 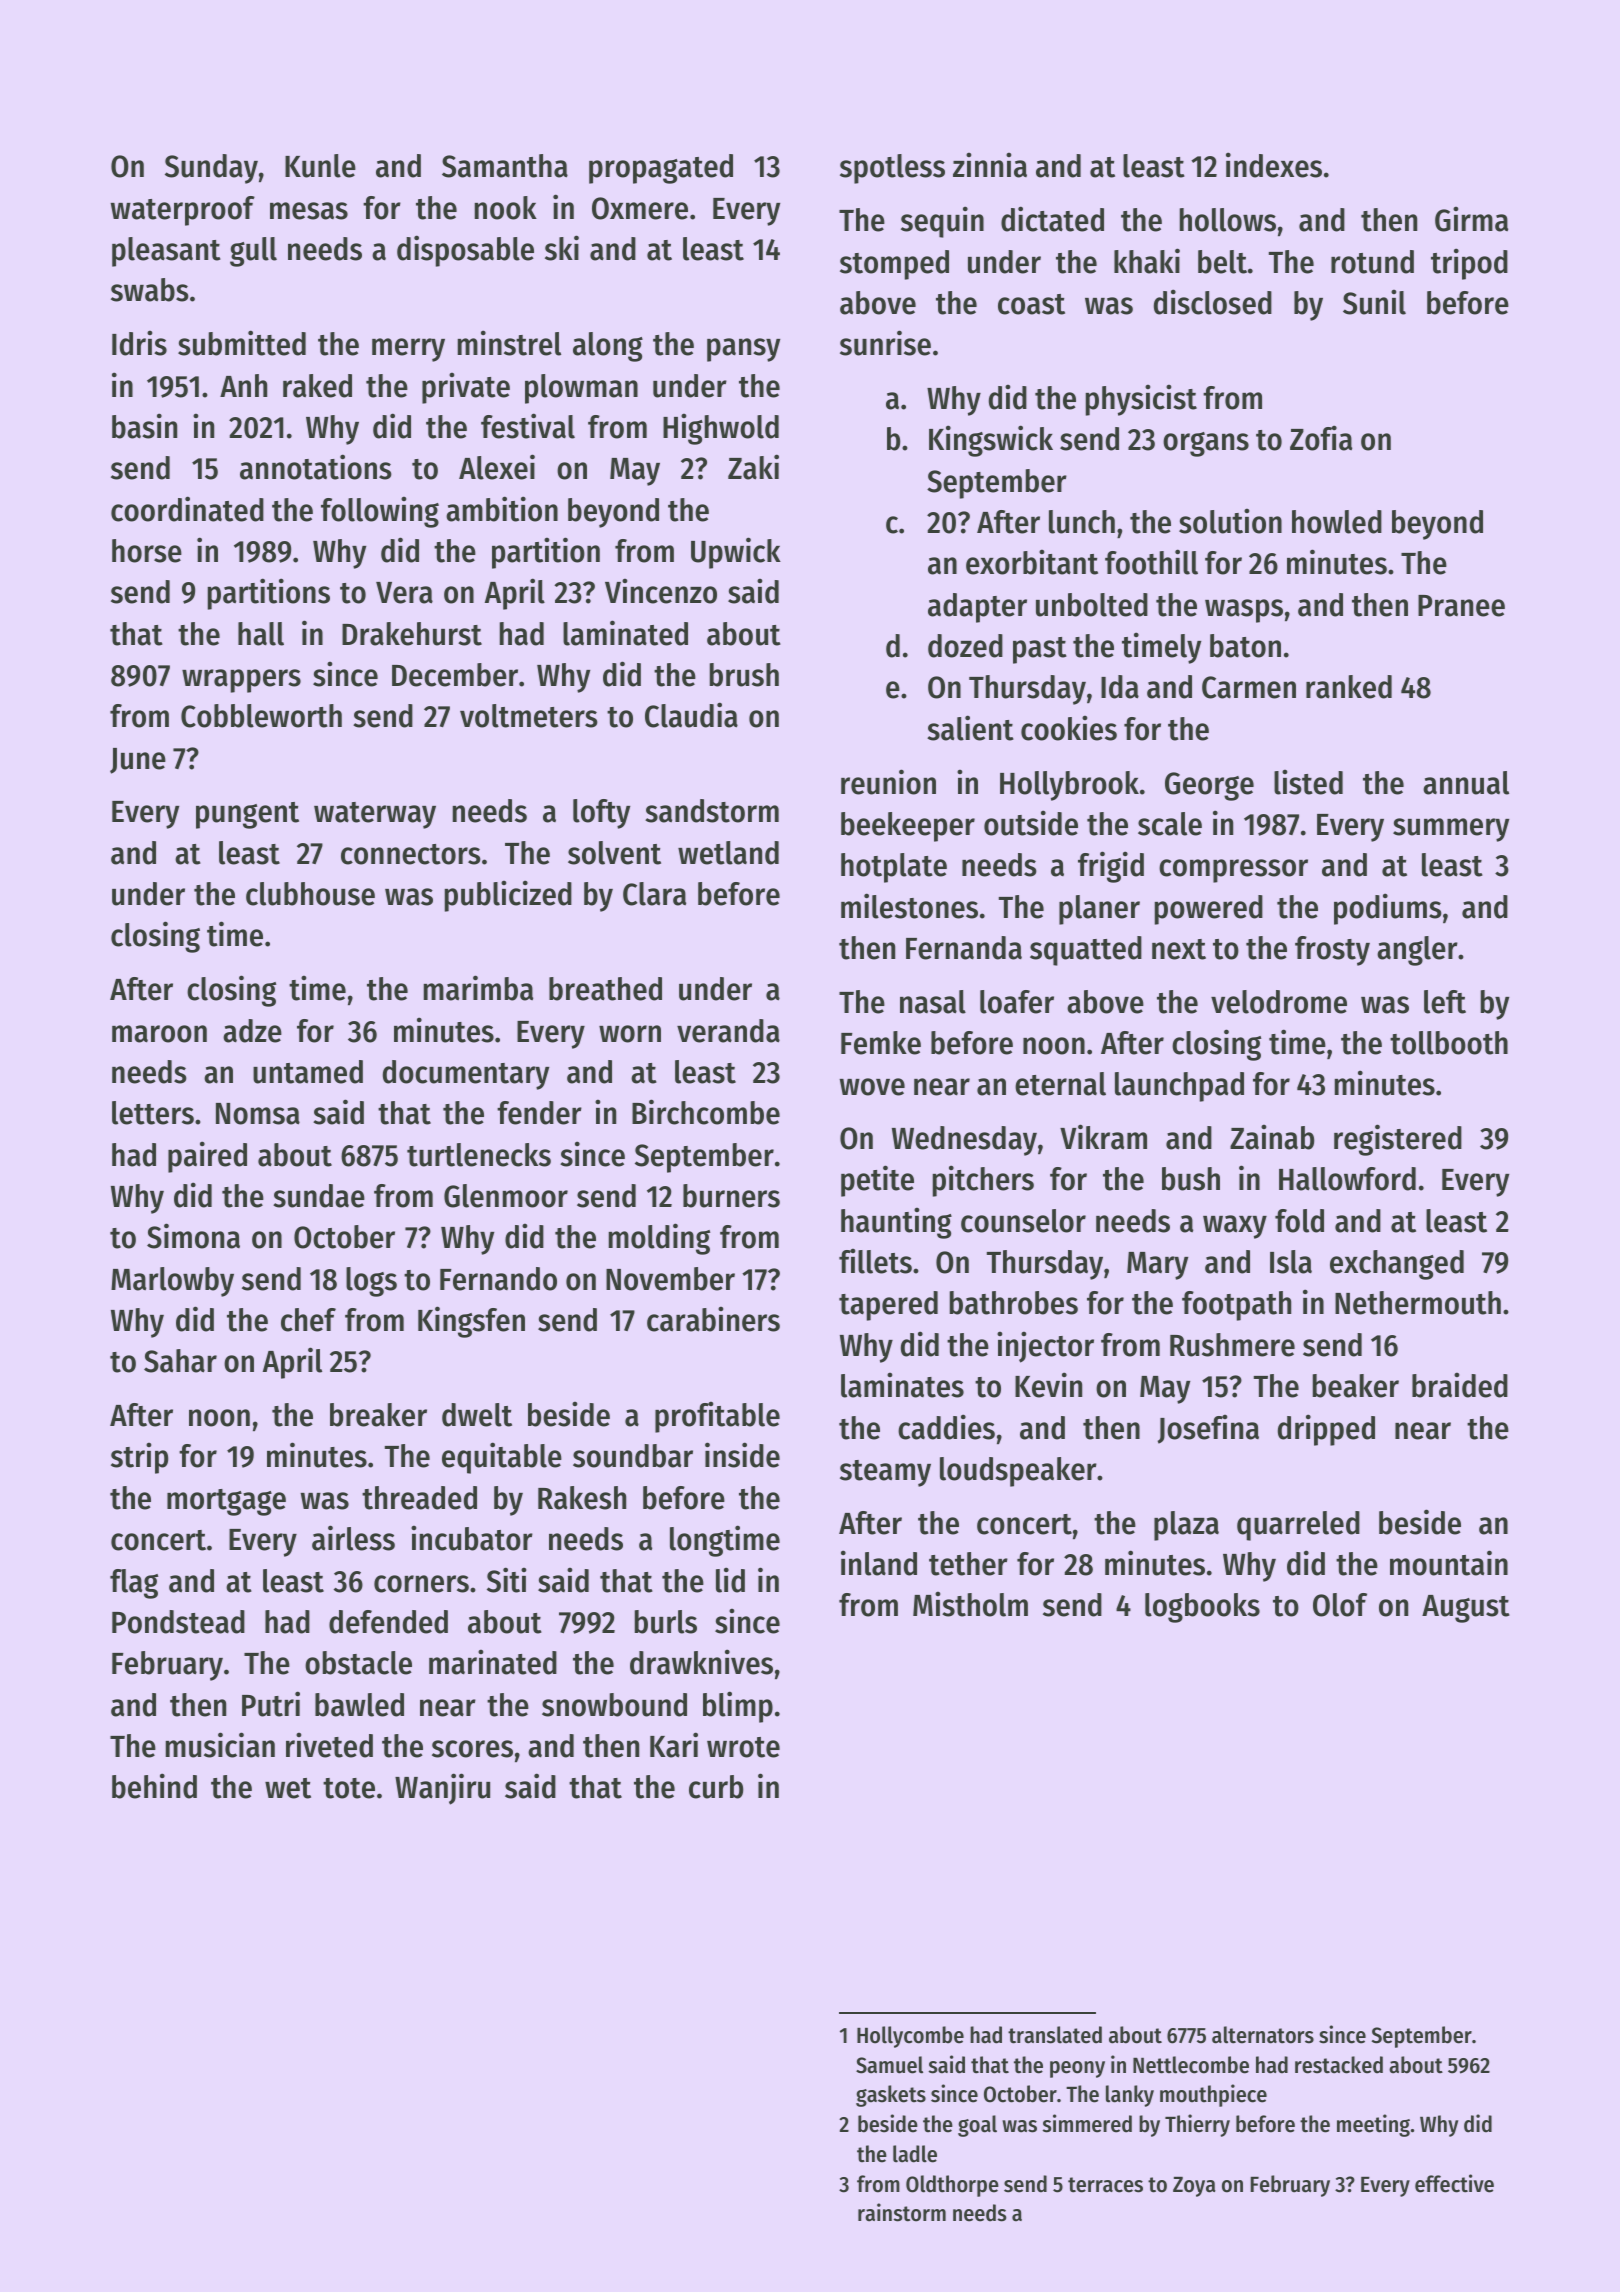 What do you see at coordinates (991, 441) in the screenshot?
I see `Kingswick` at bounding box center [991, 441].
